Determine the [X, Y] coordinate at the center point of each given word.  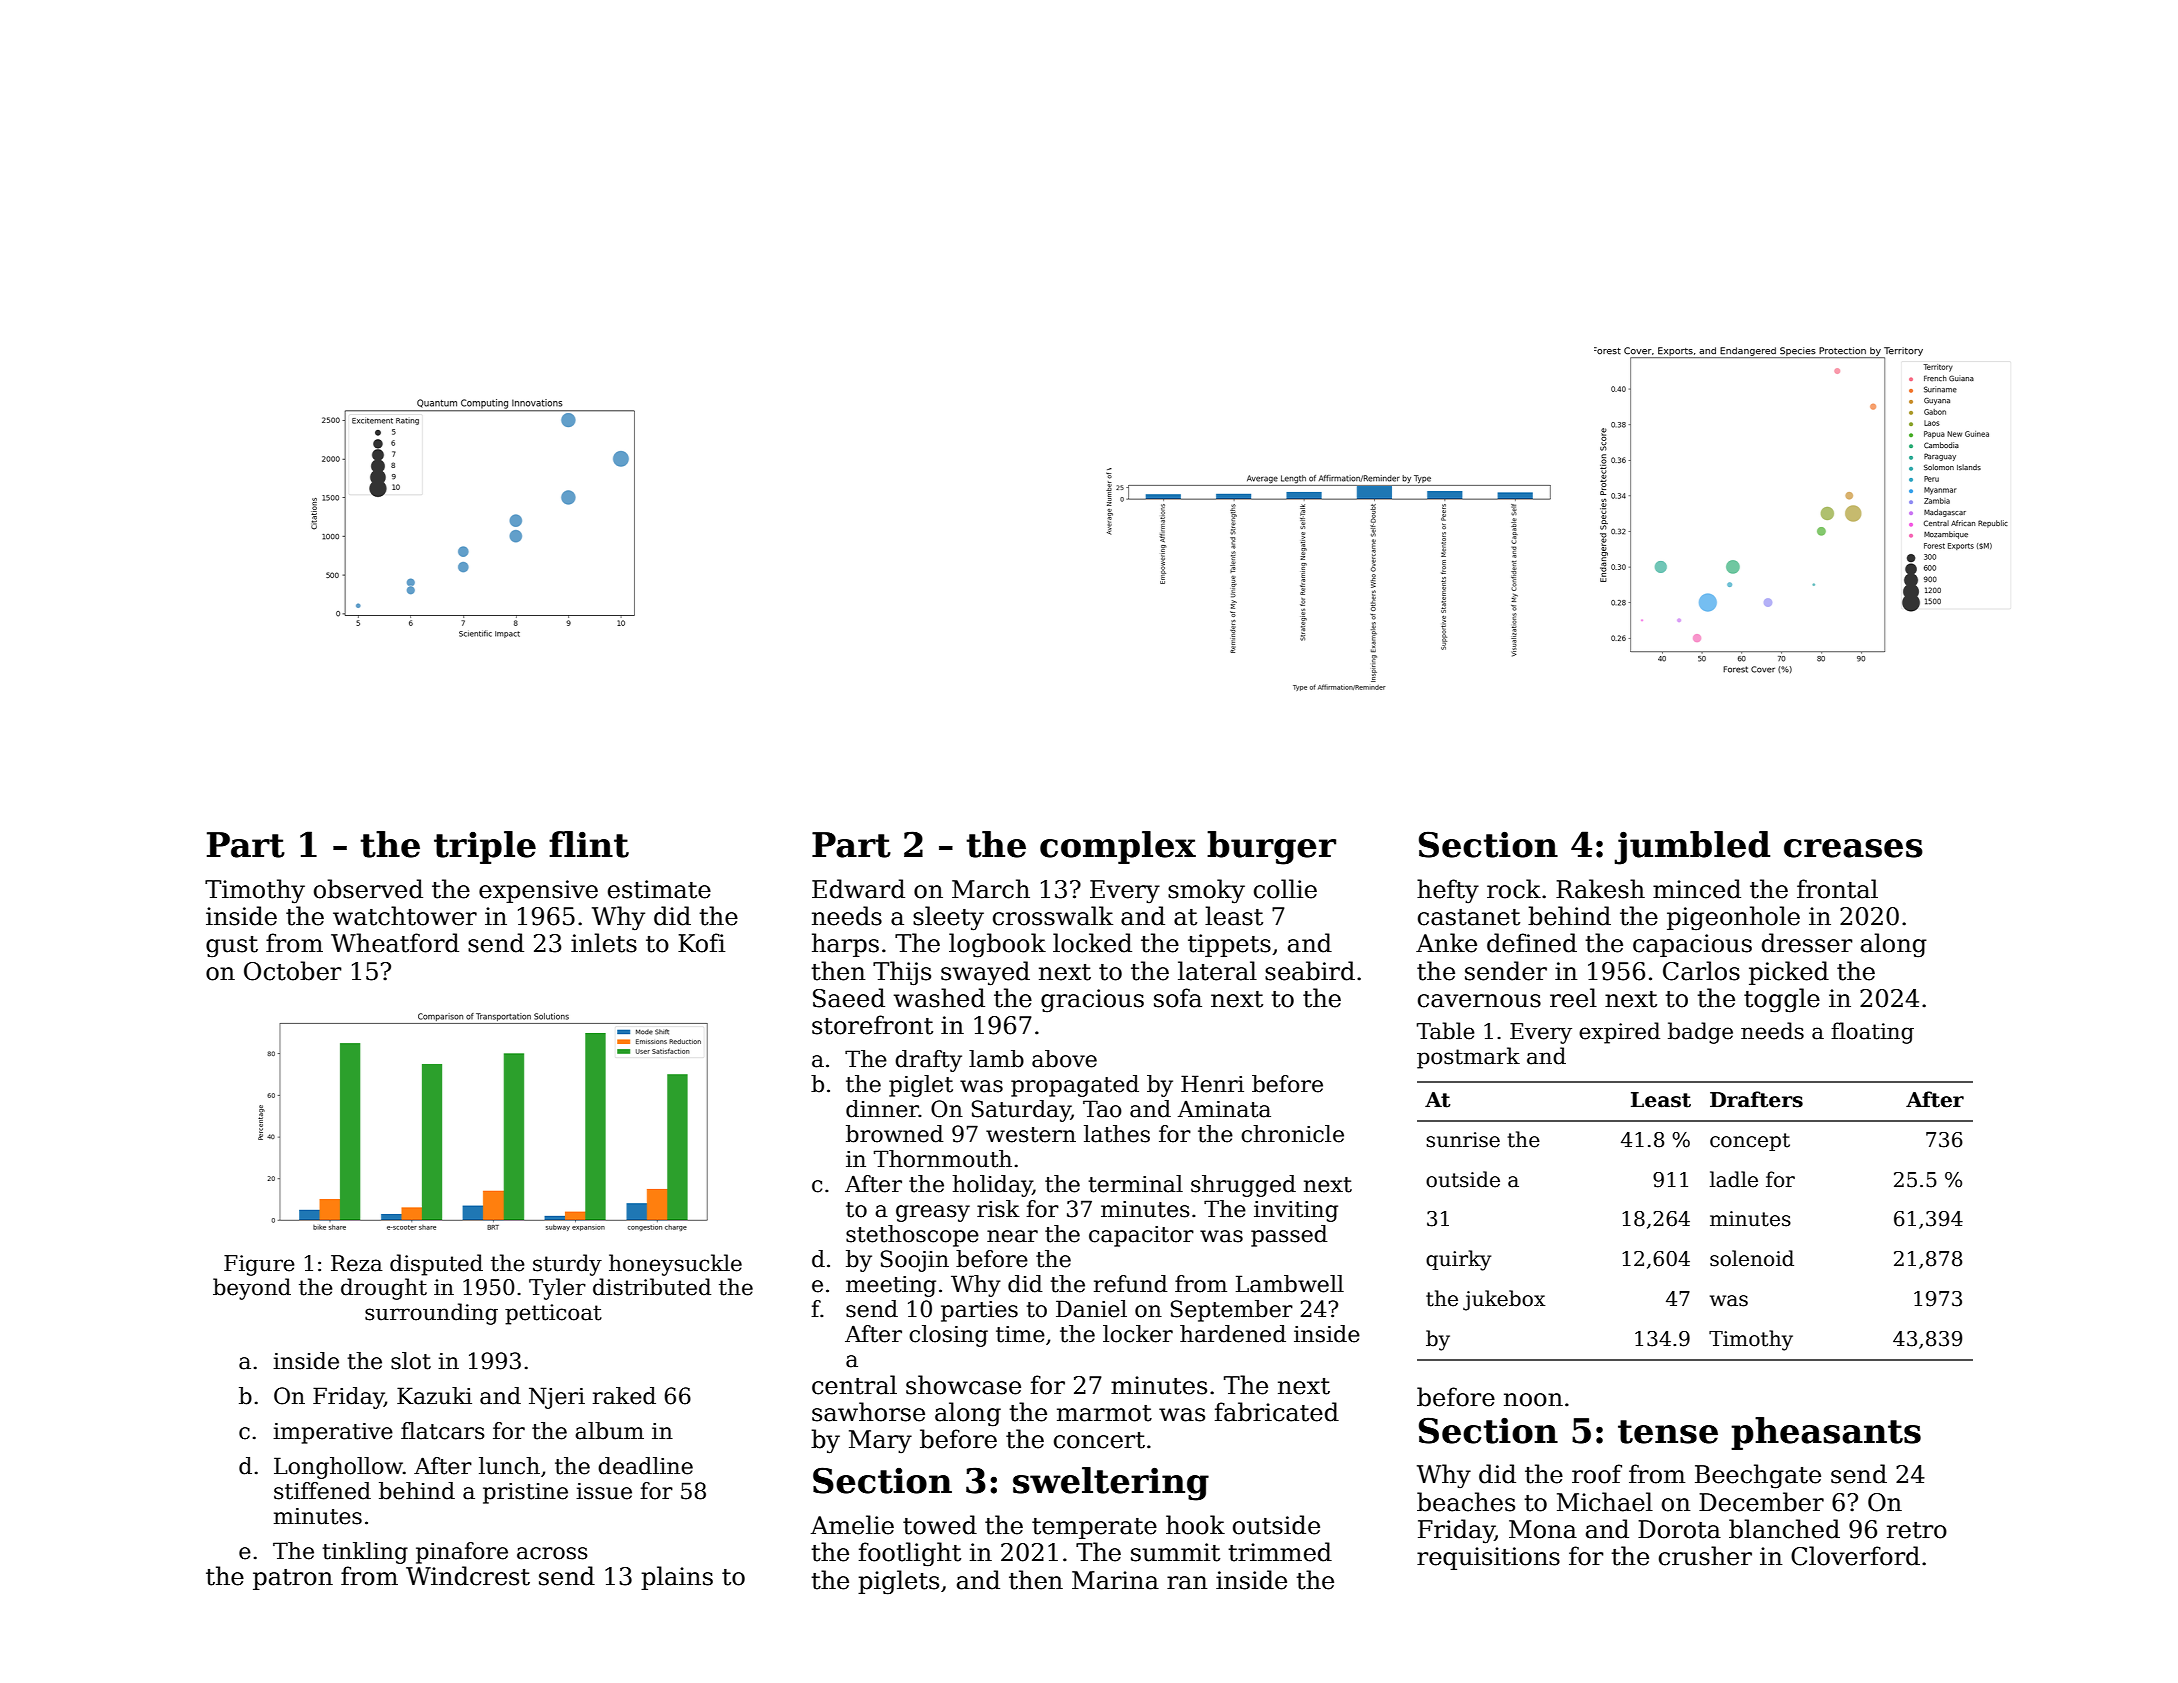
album [609, 1431]
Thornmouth [943, 1159]
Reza [357, 1263]
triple [485, 847]
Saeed [849, 998]
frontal [1837, 889]
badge [1700, 1033]
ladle [1734, 1179]
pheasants [1826, 1433]
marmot [1104, 1413]
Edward [858, 889]
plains [677, 1578]
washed [939, 998]
